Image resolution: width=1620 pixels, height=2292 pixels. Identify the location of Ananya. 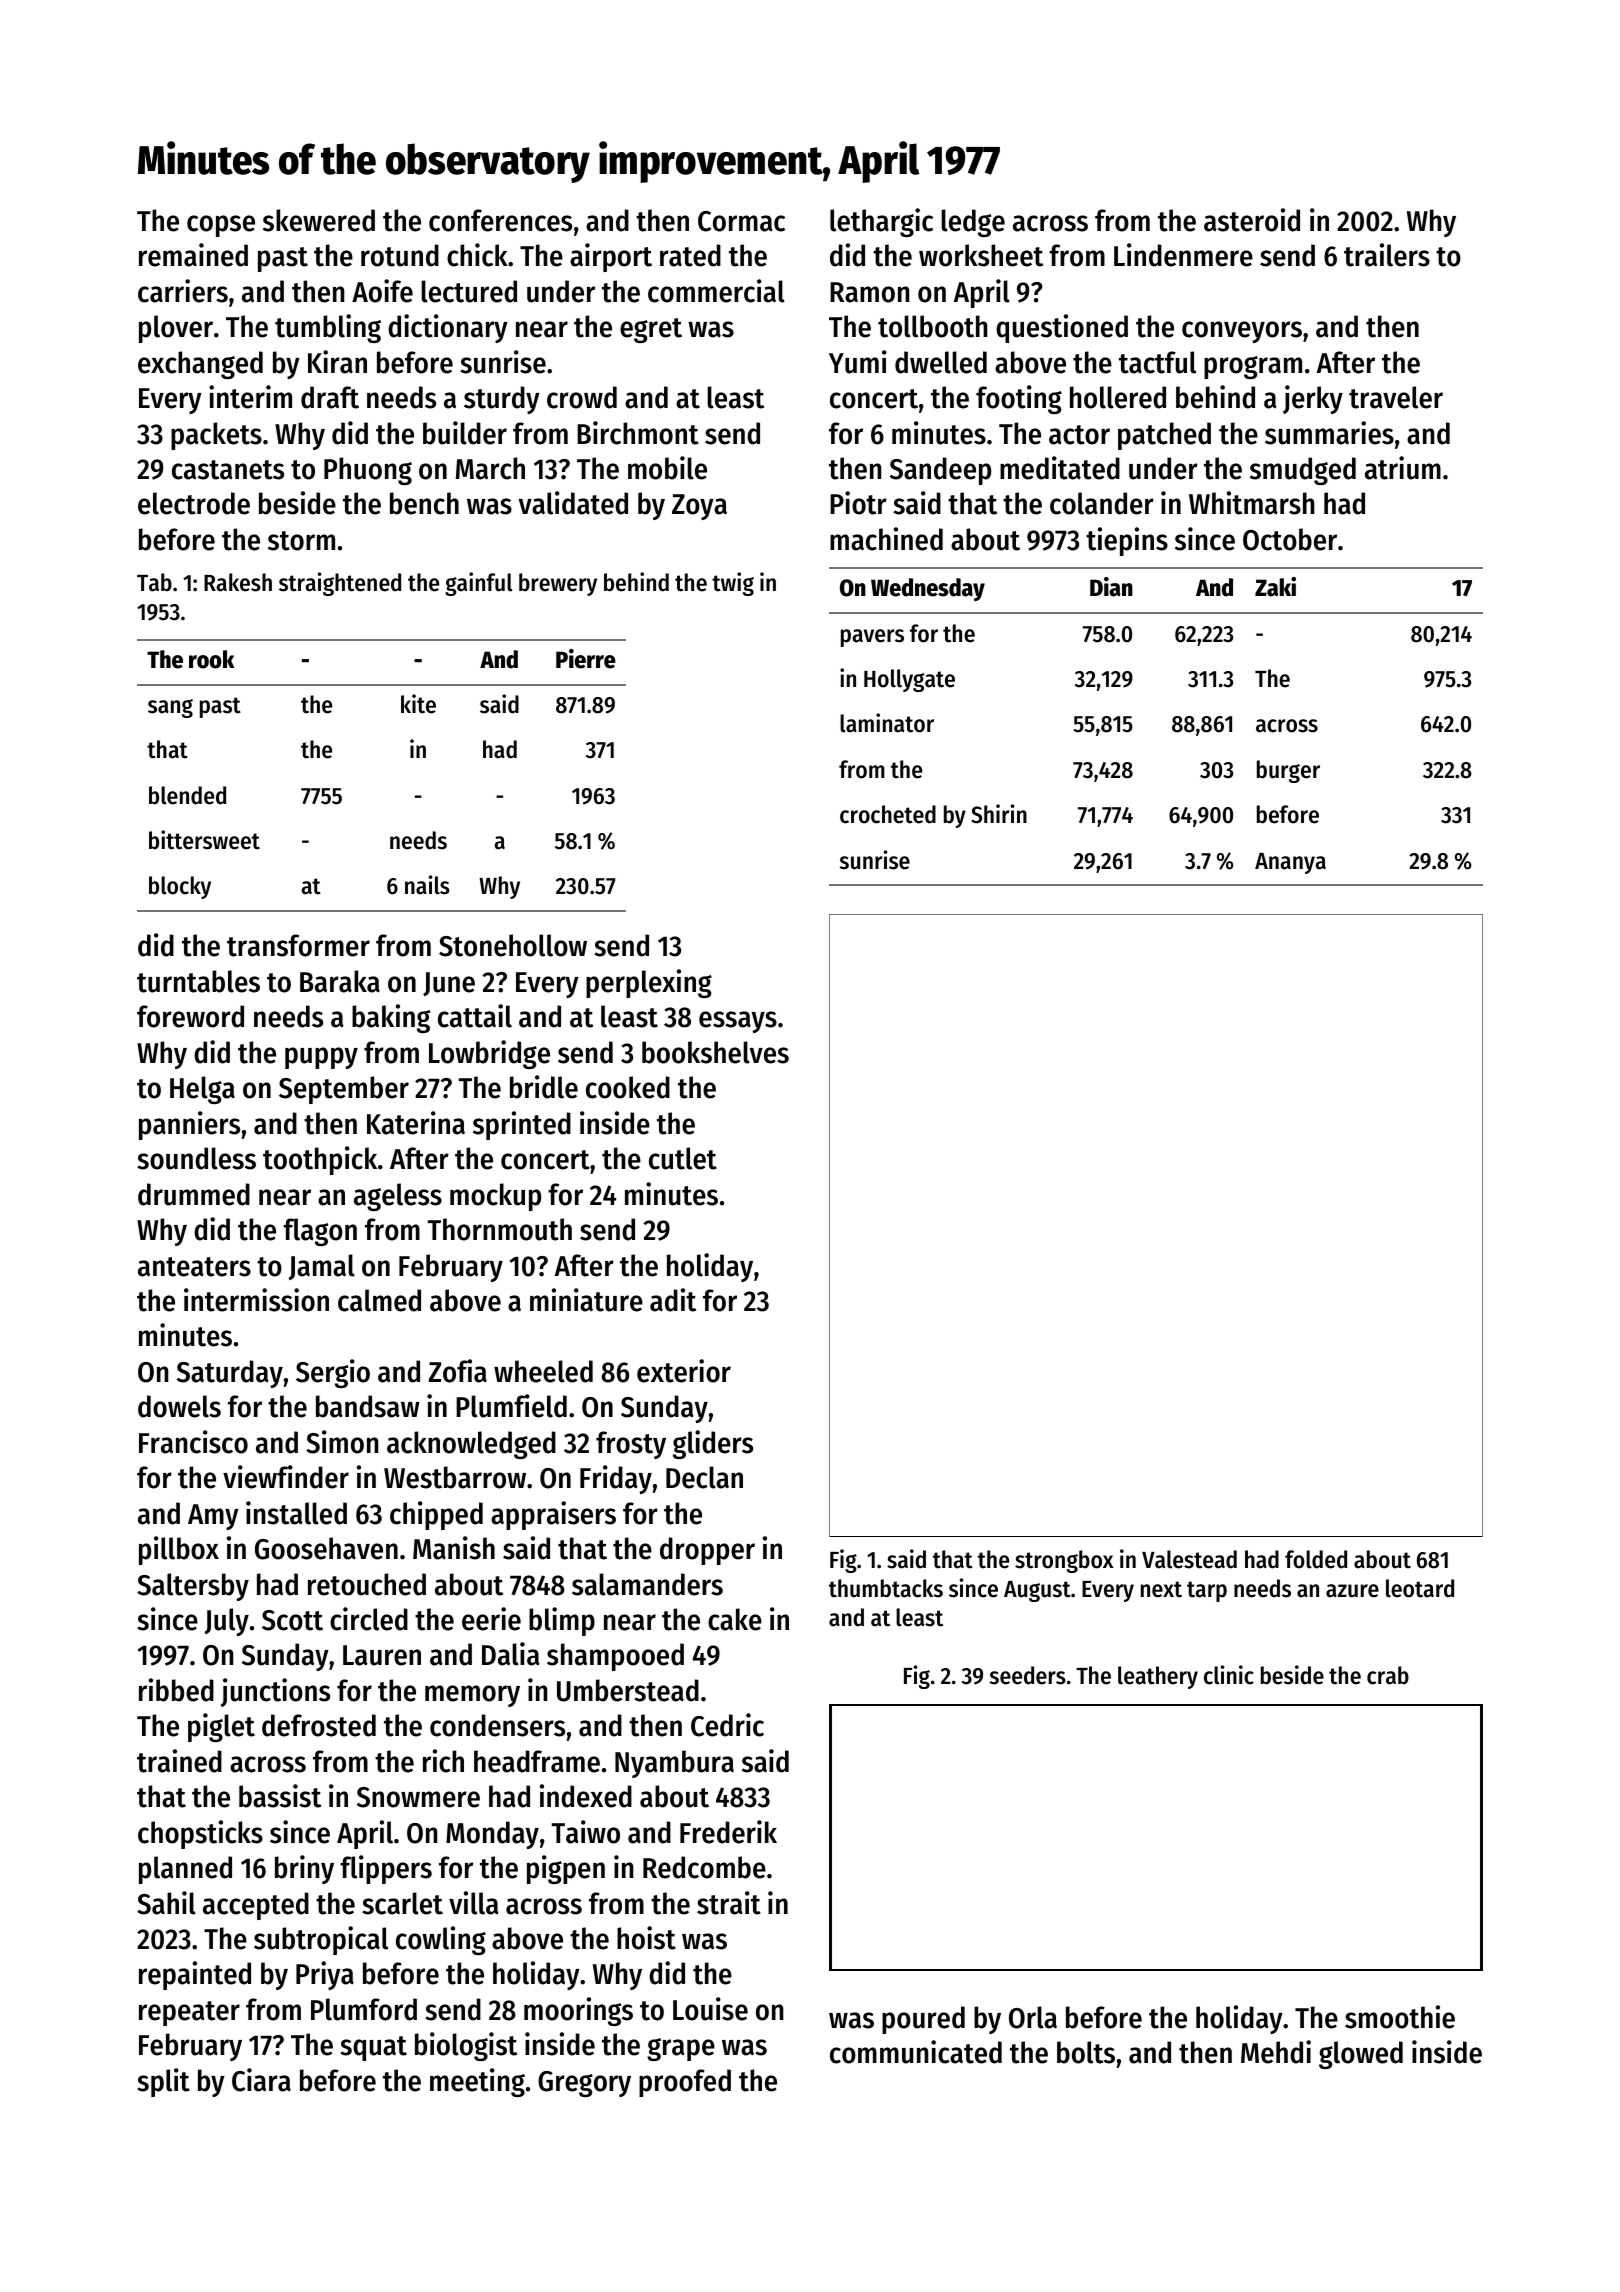
(1290, 863).
